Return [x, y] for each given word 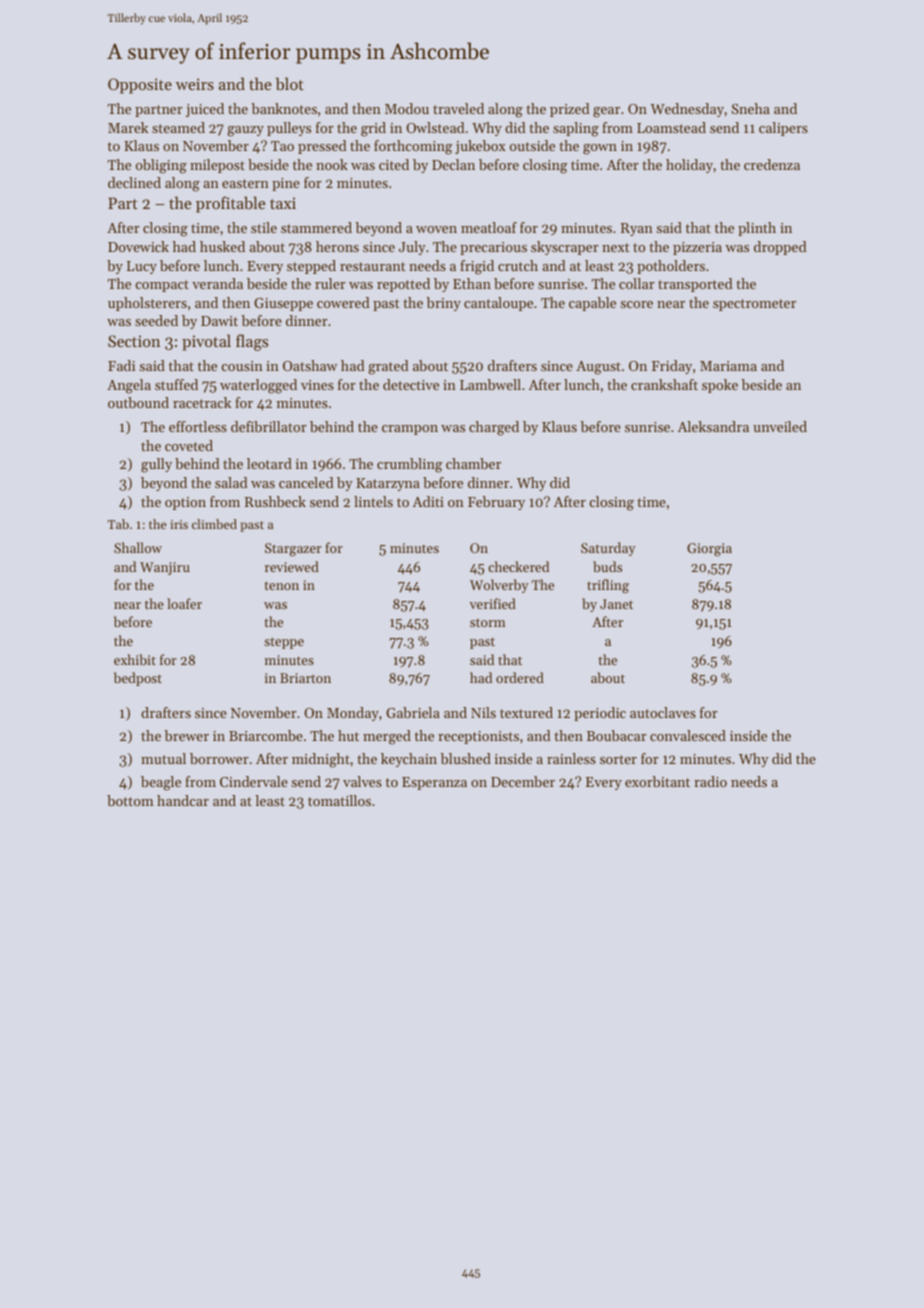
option [185, 503]
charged [494, 428]
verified [493, 603]
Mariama [728, 366]
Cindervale [254, 781]
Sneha [751, 108]
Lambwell [490, 384]
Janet [616, 604]
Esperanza [434, 783]
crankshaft [664, 384]
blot [290, 83]
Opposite [140, 86]
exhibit [135, 659]
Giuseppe [283, 304]
